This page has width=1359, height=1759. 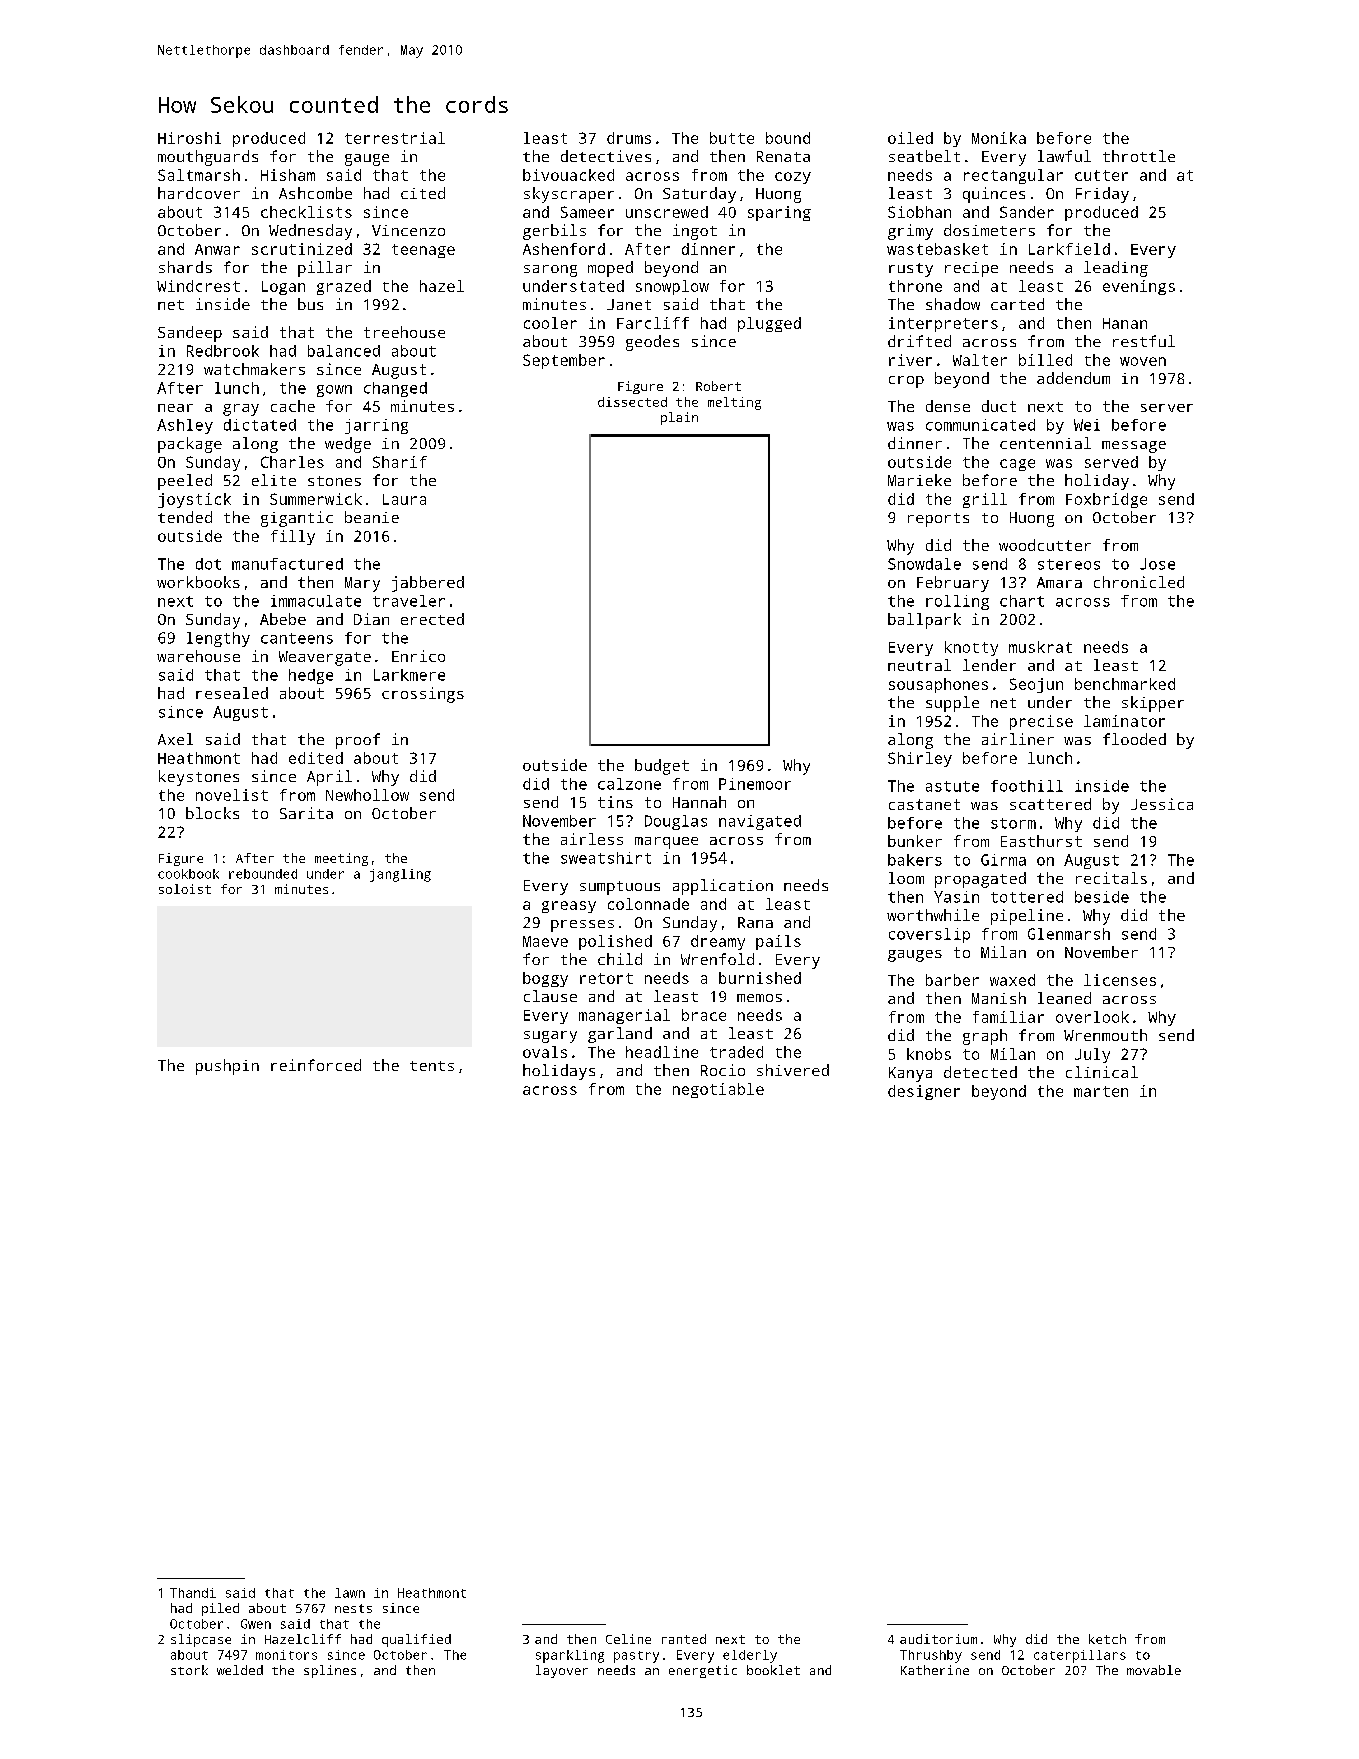 What do you see at coordinates (1106, 500) in the page?
I see `Foxbridge` at bounding box center [1106, 500].
